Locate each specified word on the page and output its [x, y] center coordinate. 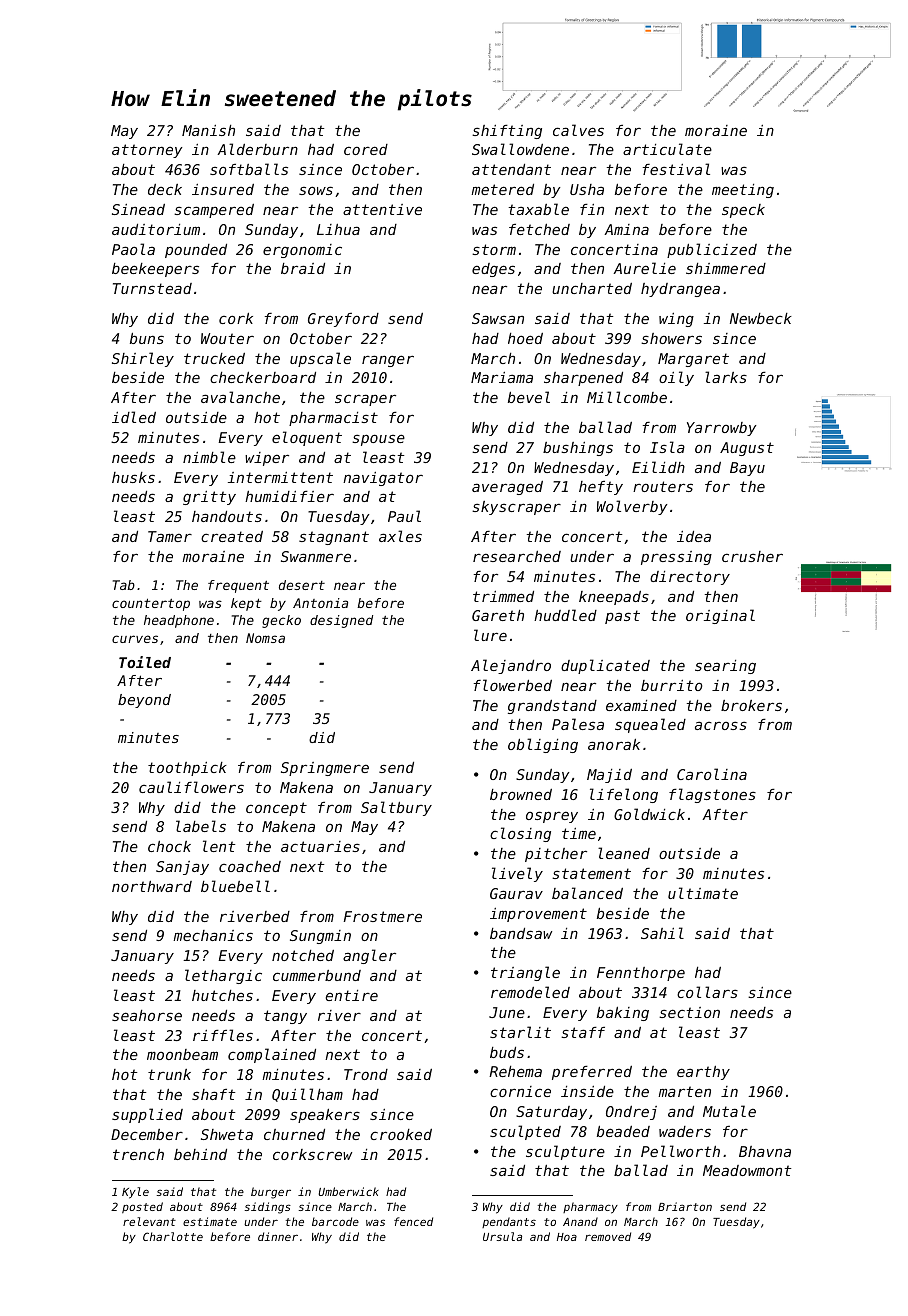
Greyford [343, 320]
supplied [147, 1115]
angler [369, 956]
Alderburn [257, 149]
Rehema [515, 1071]
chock [169, 846]
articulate [667, 149]
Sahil [662, 933]
